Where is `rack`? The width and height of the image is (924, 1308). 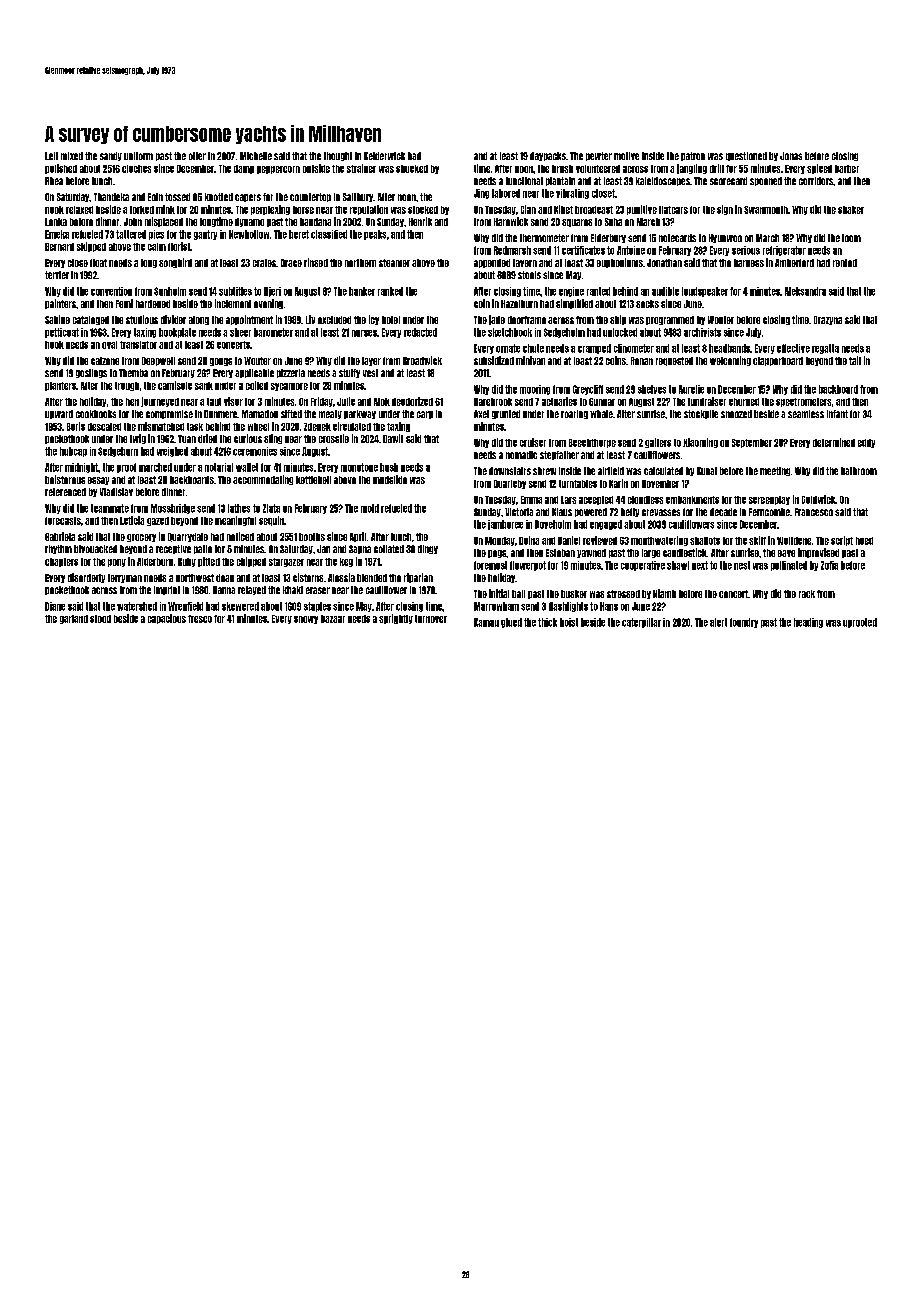
rack is located at coordinates (807, 594).
